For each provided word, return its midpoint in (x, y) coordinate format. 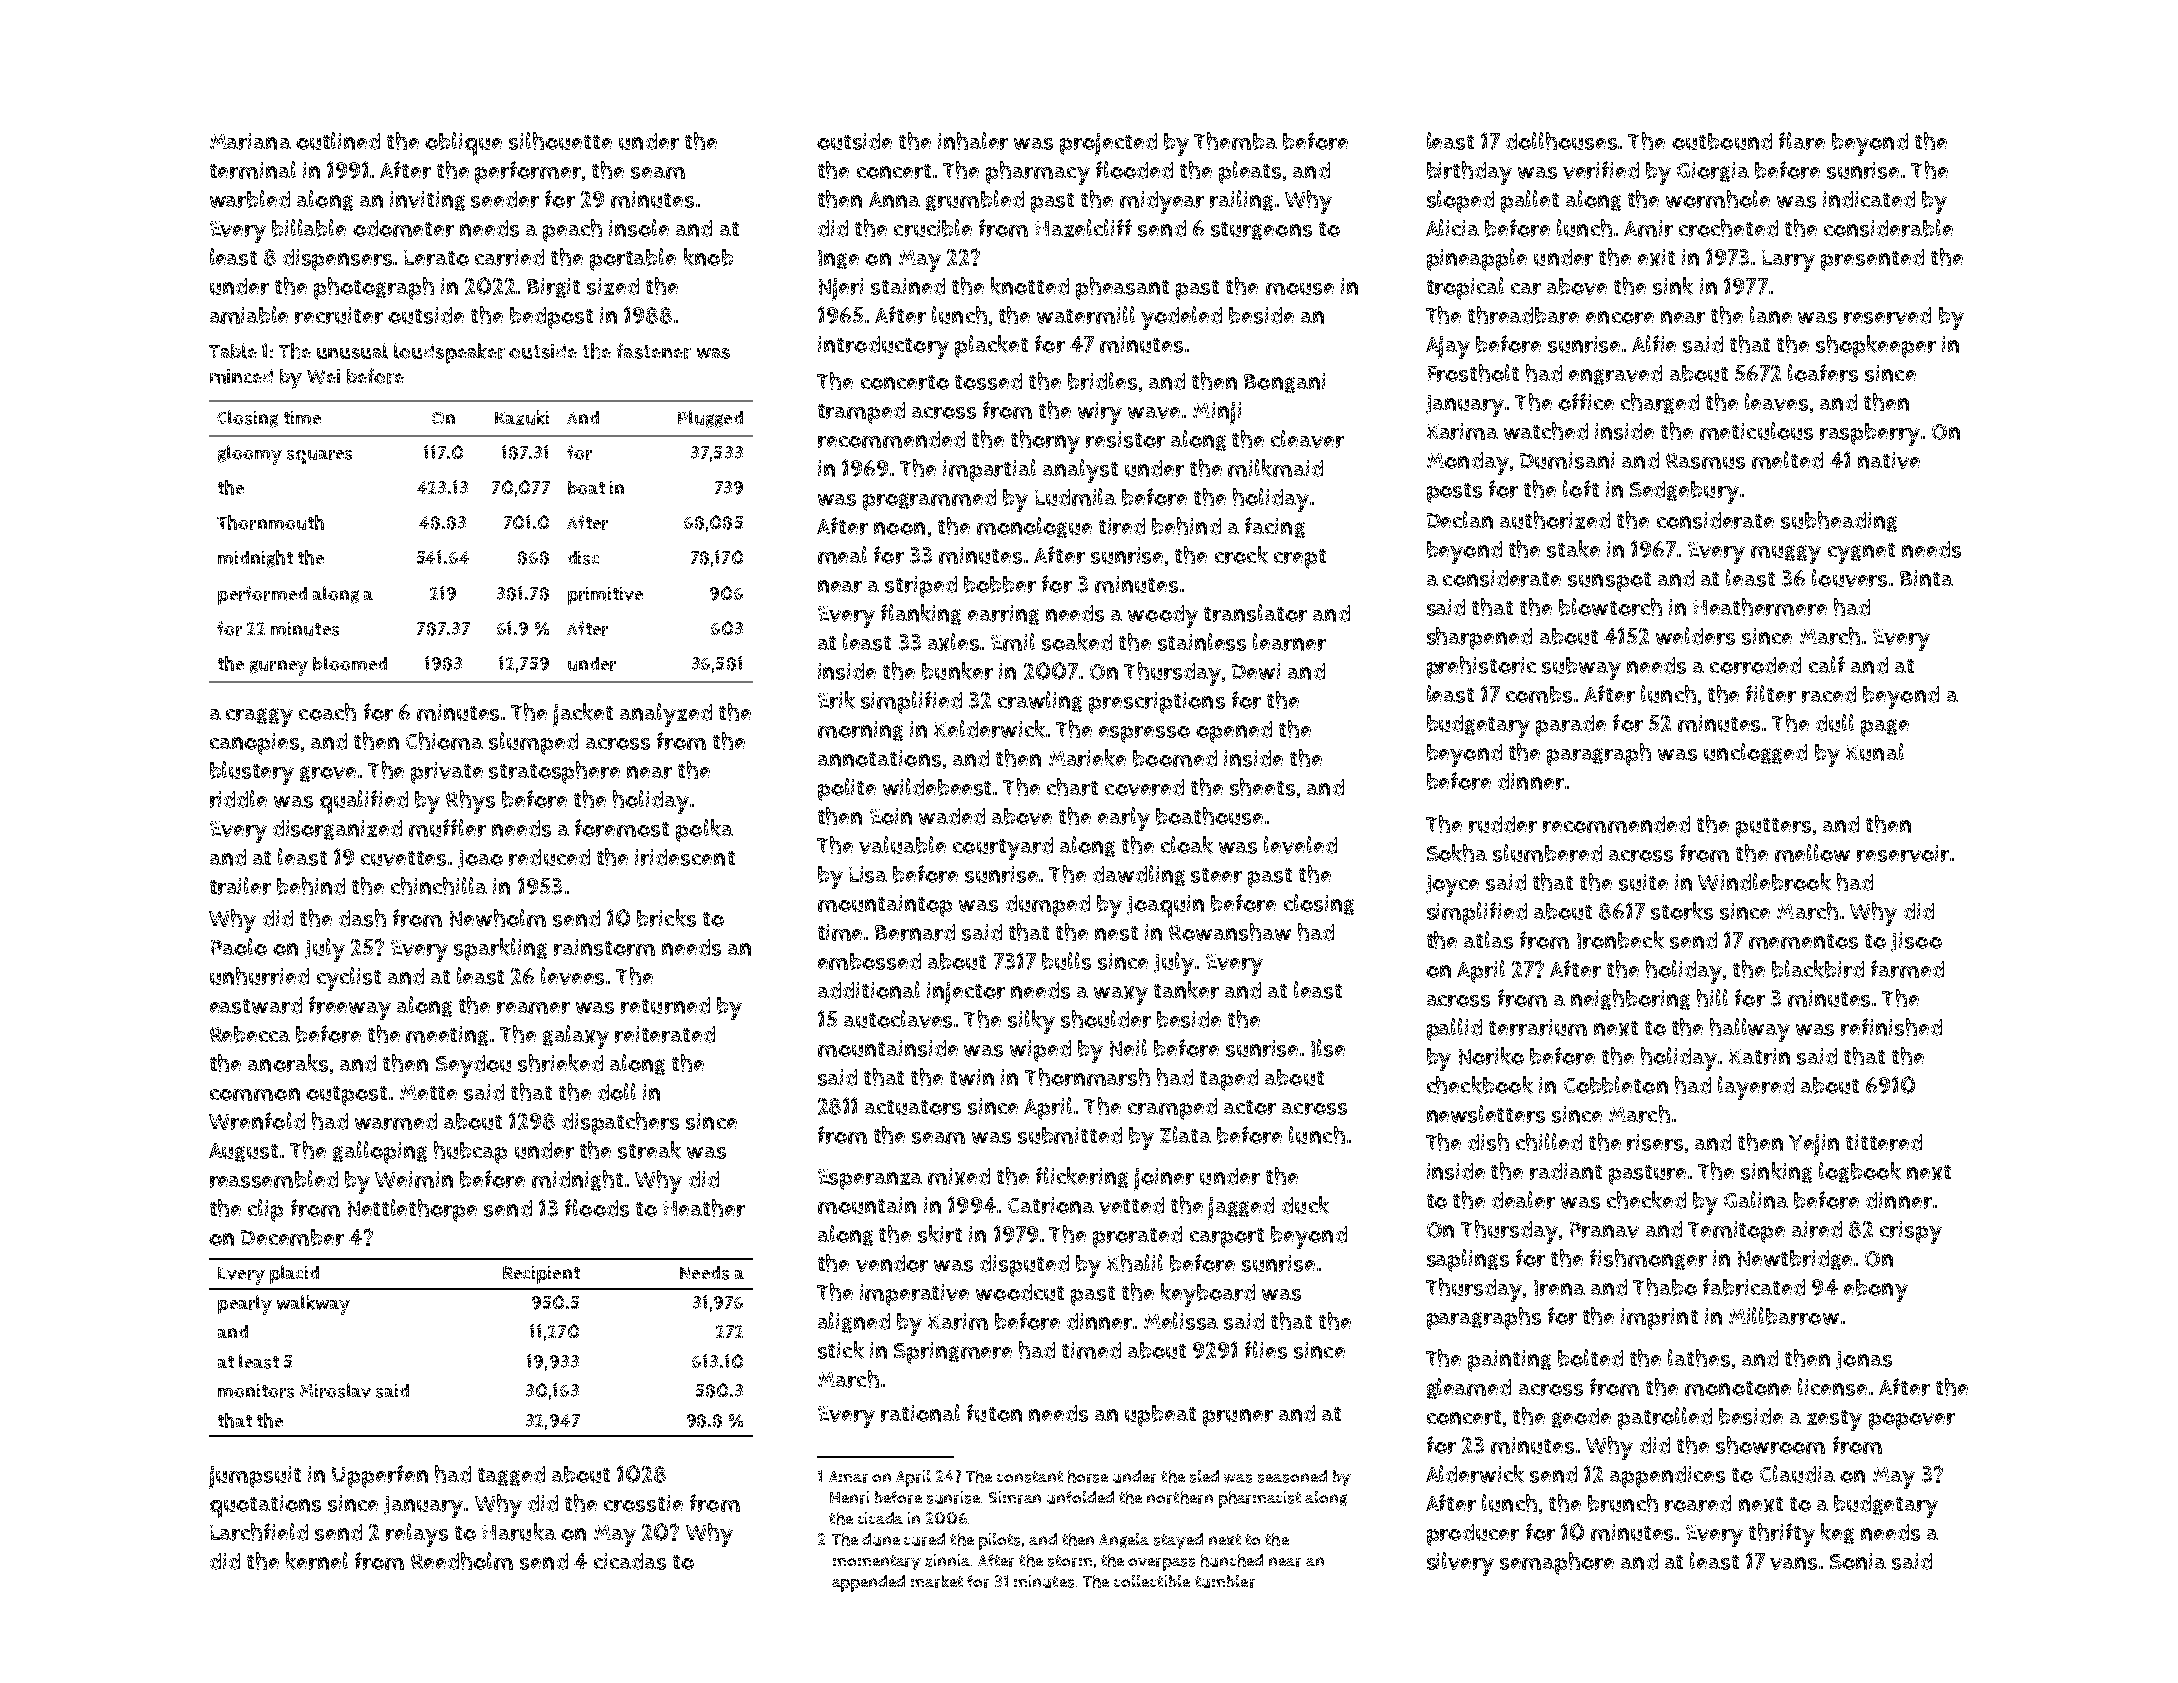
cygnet (1861, 553)
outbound (1722, 141)
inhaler (973, 141)
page (1885, 728)
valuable (902, 845)
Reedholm (462, 1561)
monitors (256, 1391)
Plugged (710, 419)
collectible (1152, 1581)
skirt (940, 1234)
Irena (1559, 1288)
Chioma (444, 741)
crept (1300, 559)
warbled (250, 199)
